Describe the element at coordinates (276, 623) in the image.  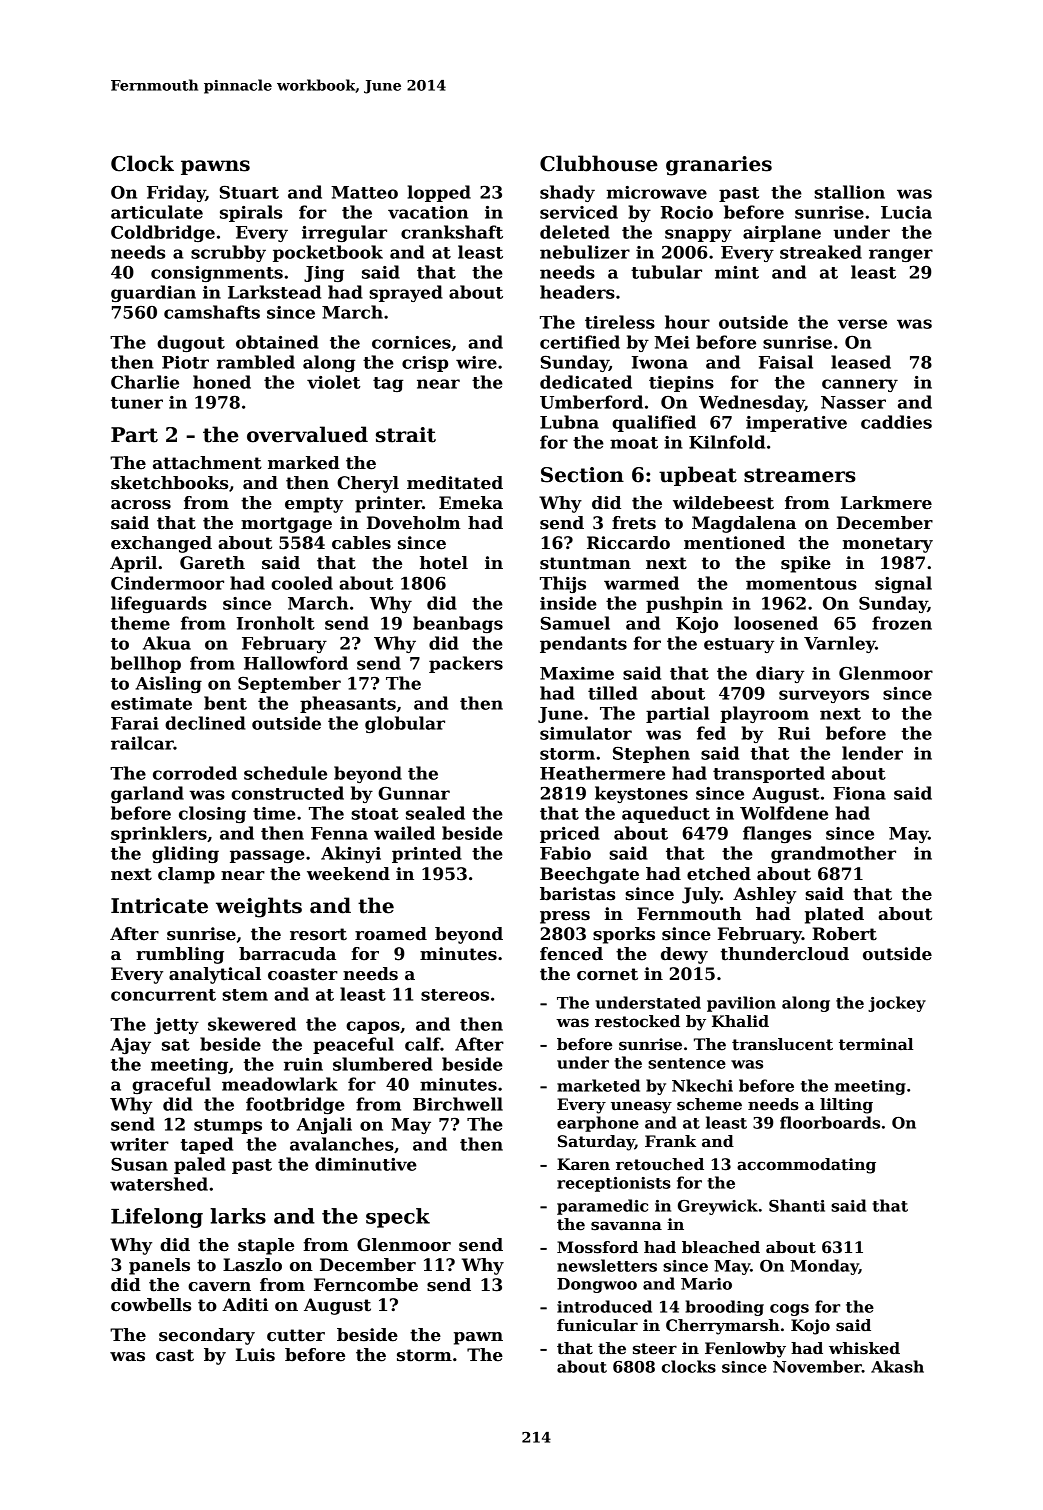
I see `Ironholt` at that location.
